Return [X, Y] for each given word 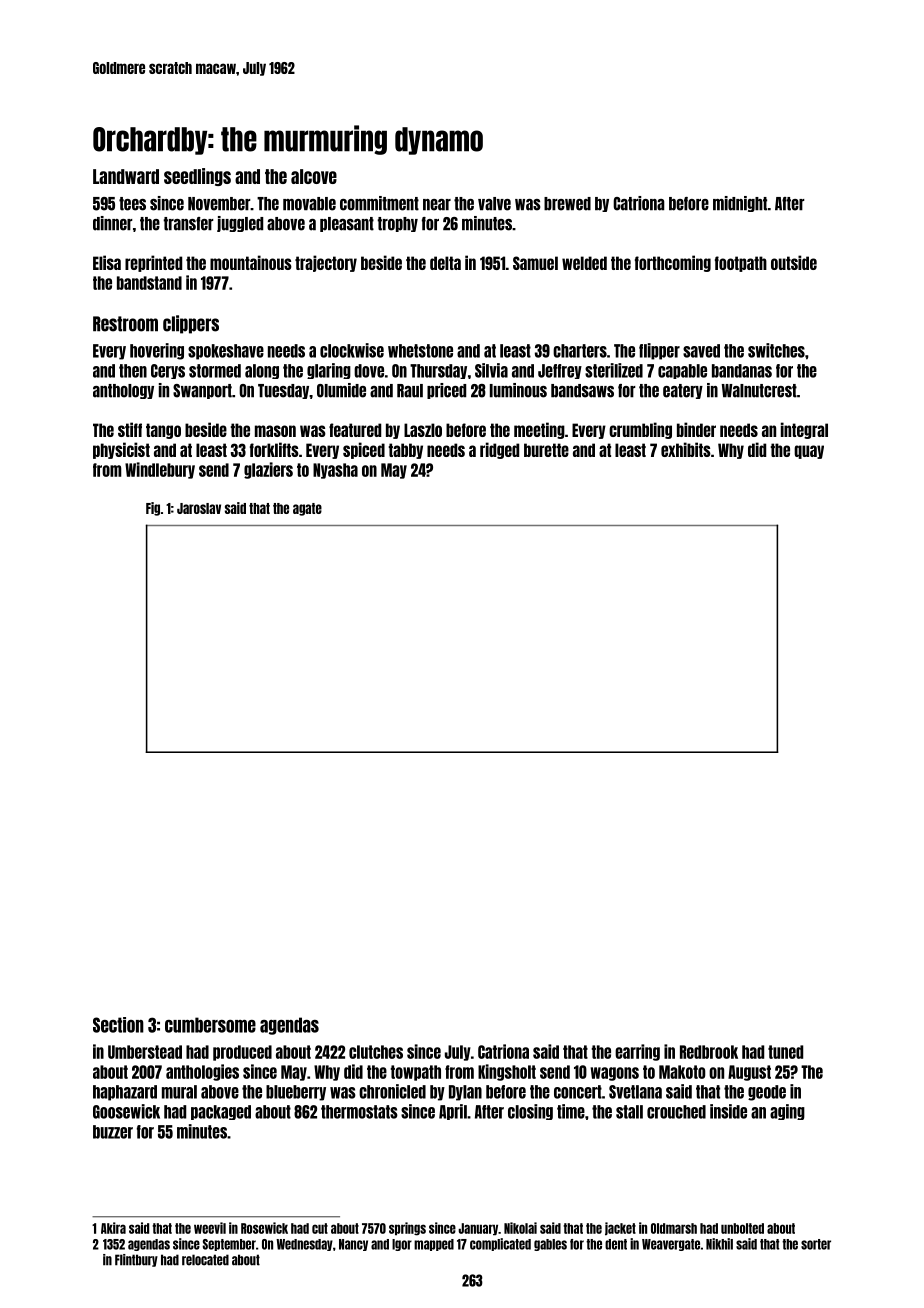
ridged [499, 450]
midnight [740, 204]
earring [637, 1052]
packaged [221, 1112]
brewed [567, 204]
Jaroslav [199, 508]
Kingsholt [507, 1072]
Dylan [465, 1093]
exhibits [686, 449]
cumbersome [210, 1025]
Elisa [107, 262]
